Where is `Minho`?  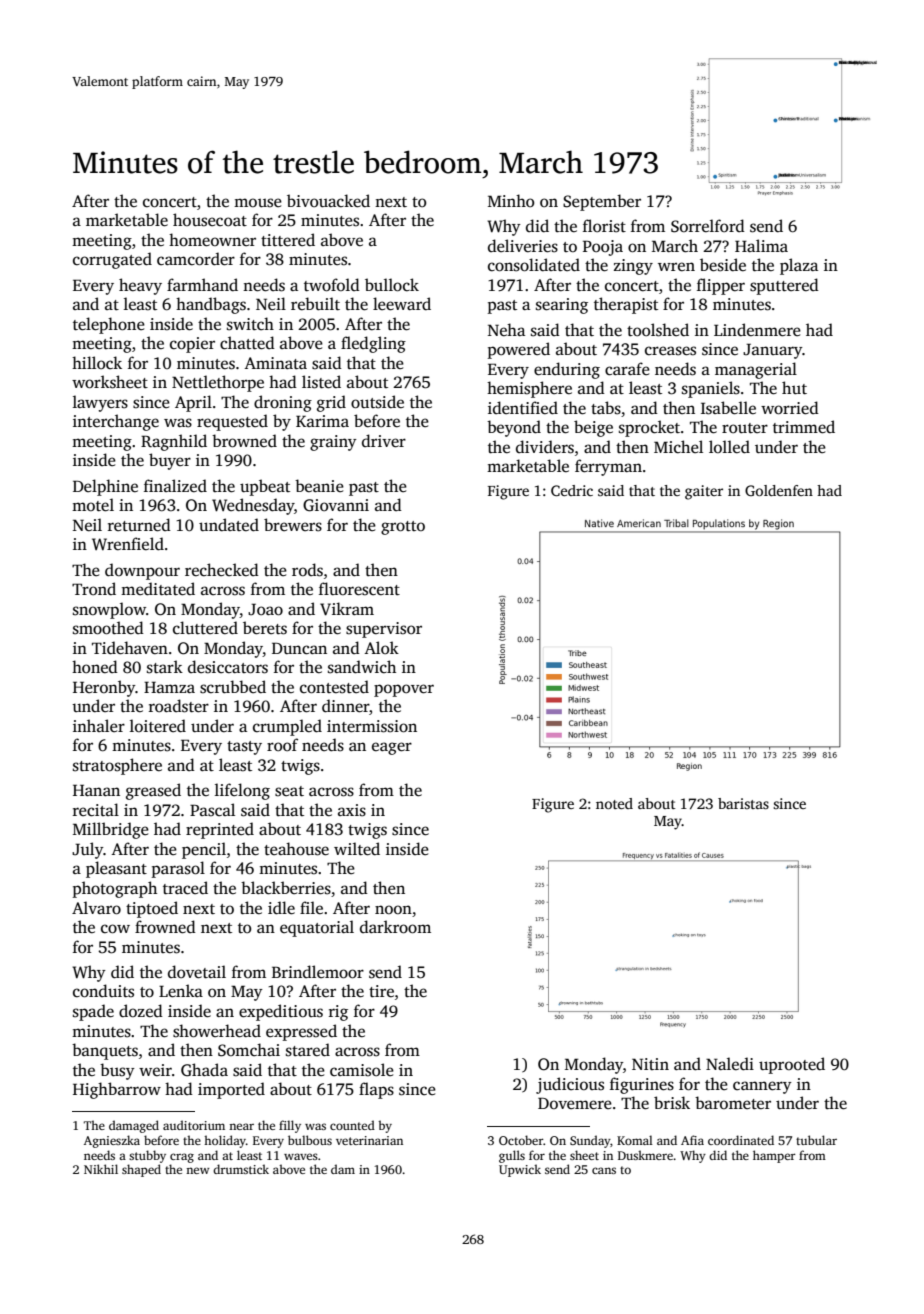
Minho is located at coordinates (511, 200).
